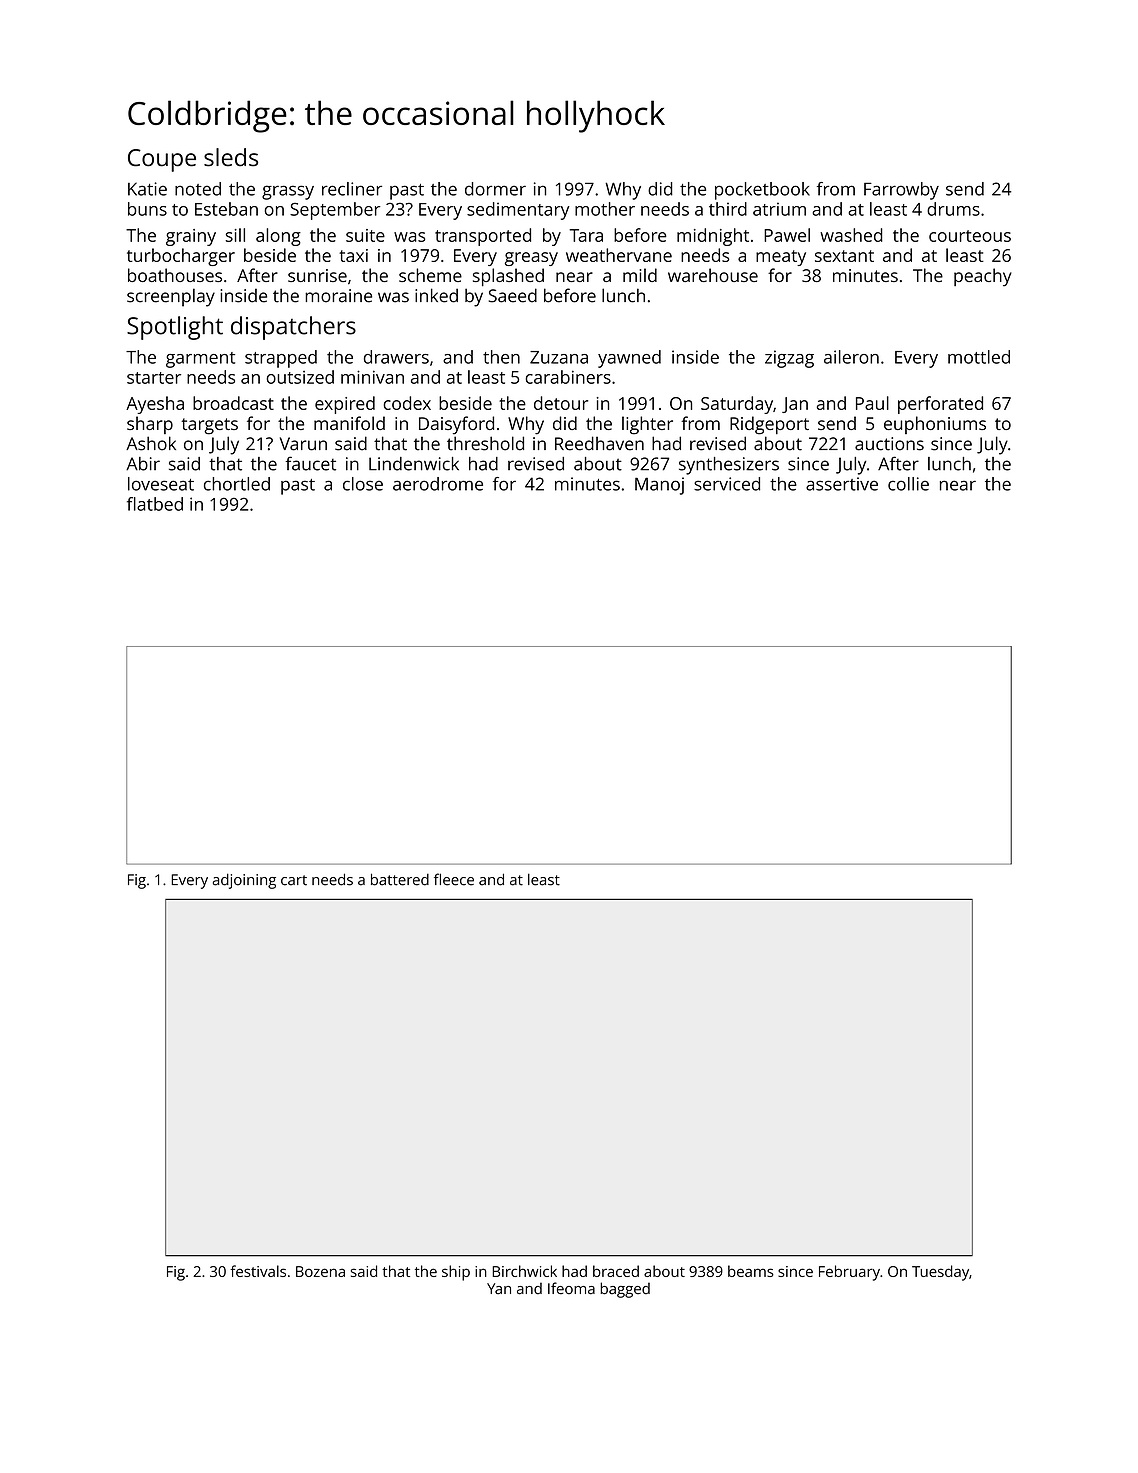 The image size is (1138, 1473). Describe the element at coordinates (842, 484) in the document. I see `assertive` at that location.
